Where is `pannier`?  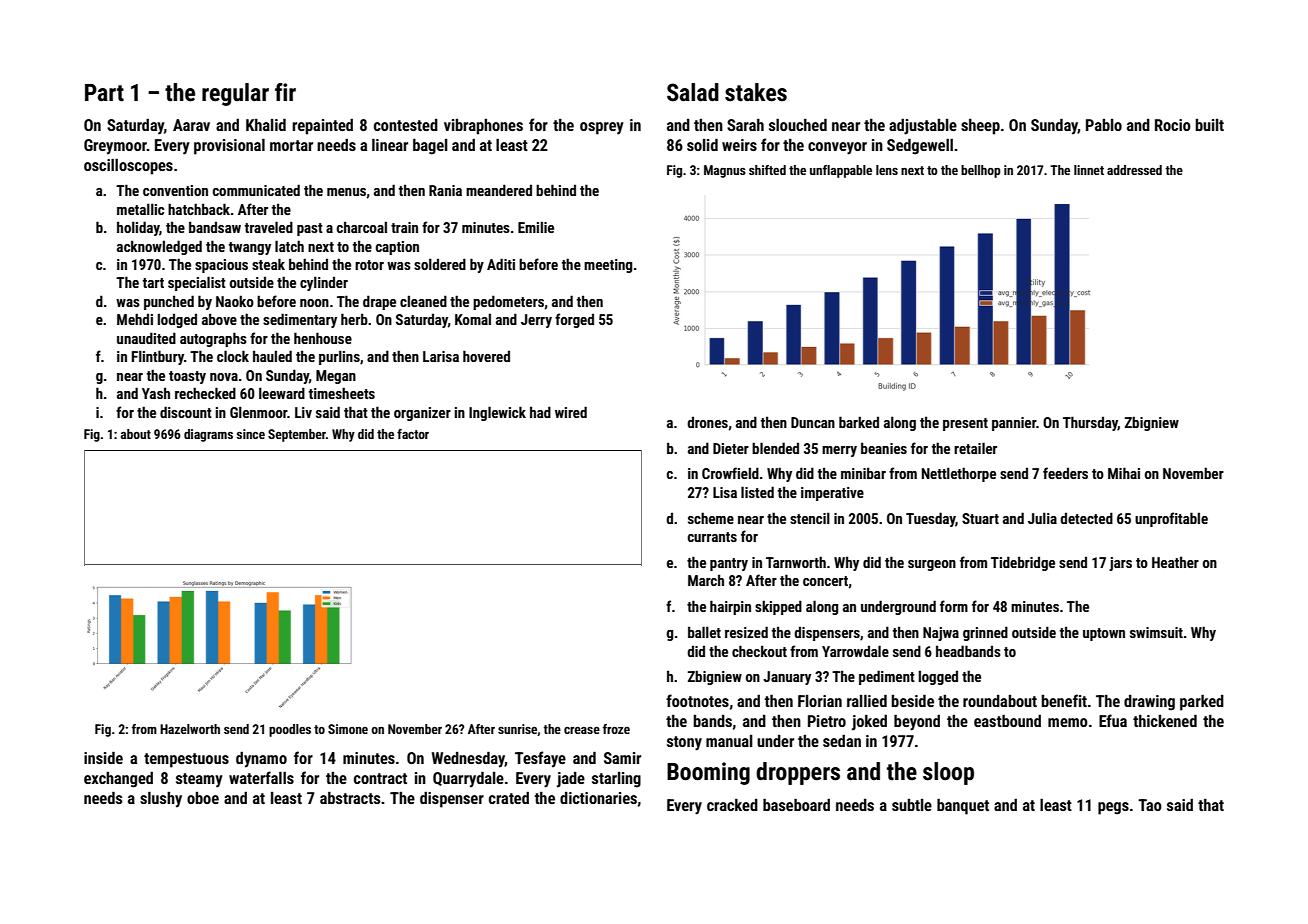 pannier is located at coordinates (1014, 424).
